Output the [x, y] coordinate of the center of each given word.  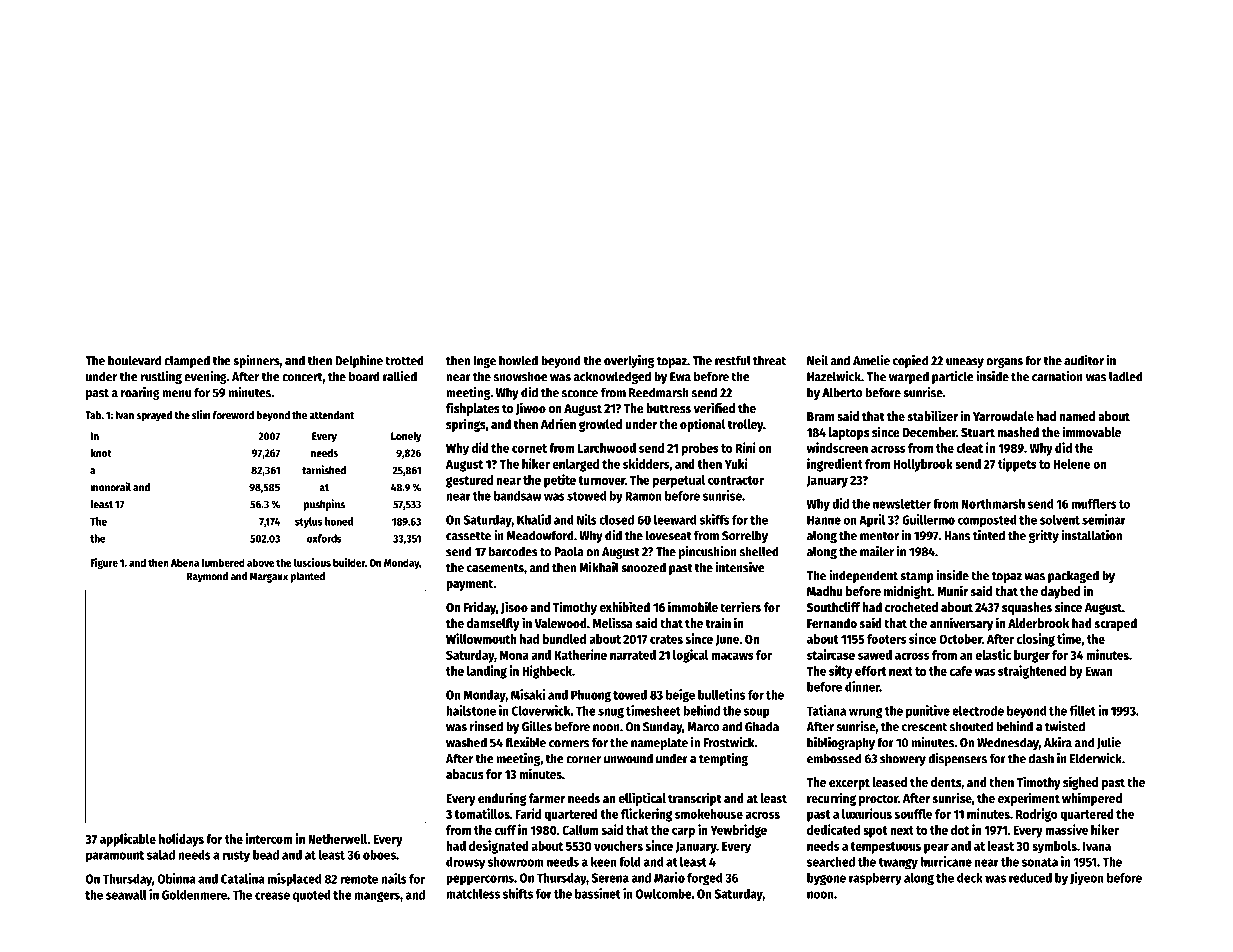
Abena [185, 562]
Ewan [1099, 671]
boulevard [134, 360]
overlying [629, 361]
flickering [646, 815]
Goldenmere [194, 895]
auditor [1084, 360]
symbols [1054, 847]
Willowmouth [481, 638]
